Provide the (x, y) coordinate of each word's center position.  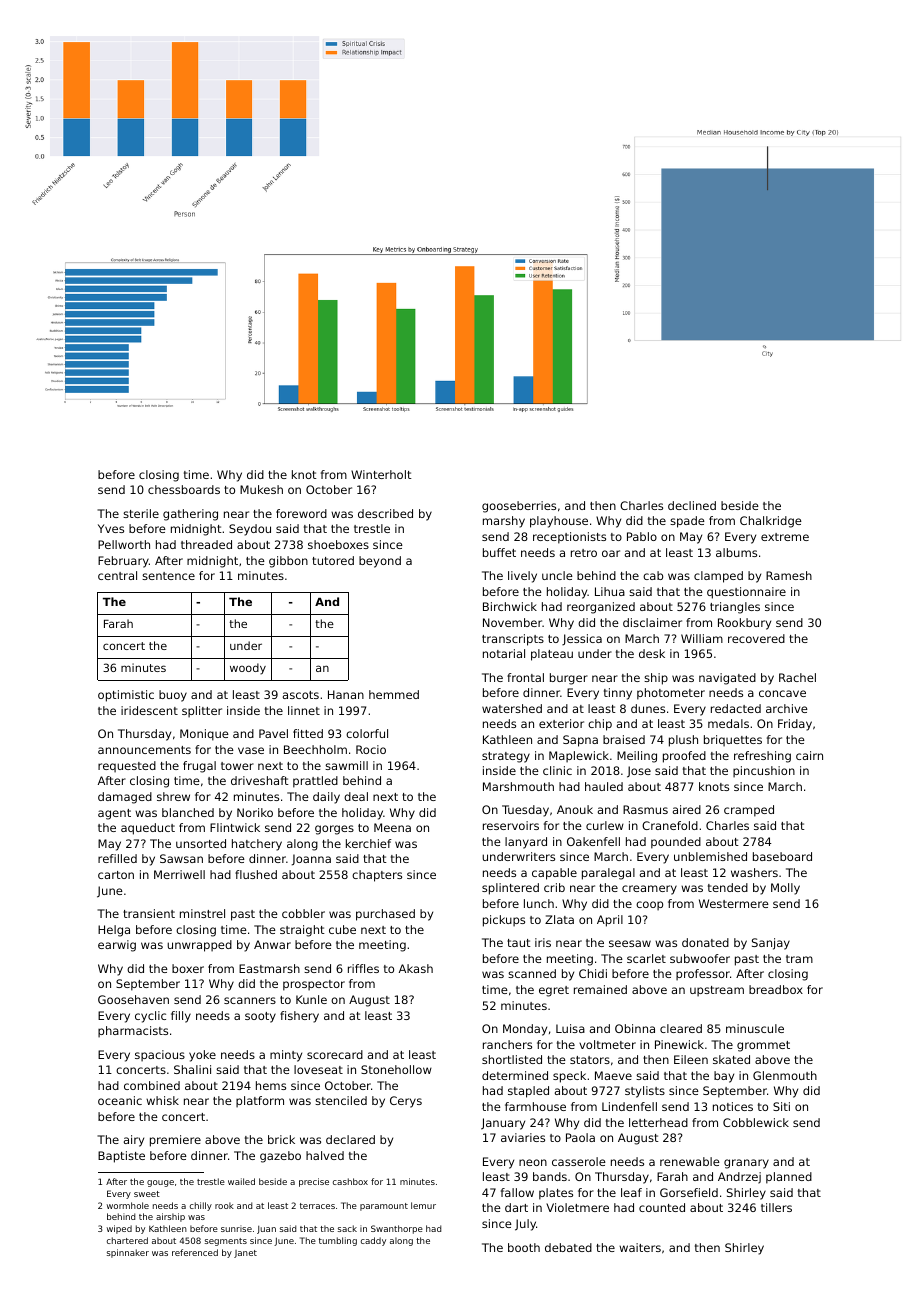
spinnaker (128, 1253)
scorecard (335, 1054)
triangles (735, 608)
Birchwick (510, 606)
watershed (512, 708)
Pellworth (124, 544)
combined (152, 1085)
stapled (528, 1092)
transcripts (513, 640)
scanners (250, 1000)
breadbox (776, 989)
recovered (756, 638)
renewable (690, 1161)
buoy (173, 696)
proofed (684, 757)
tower (237, 766)
